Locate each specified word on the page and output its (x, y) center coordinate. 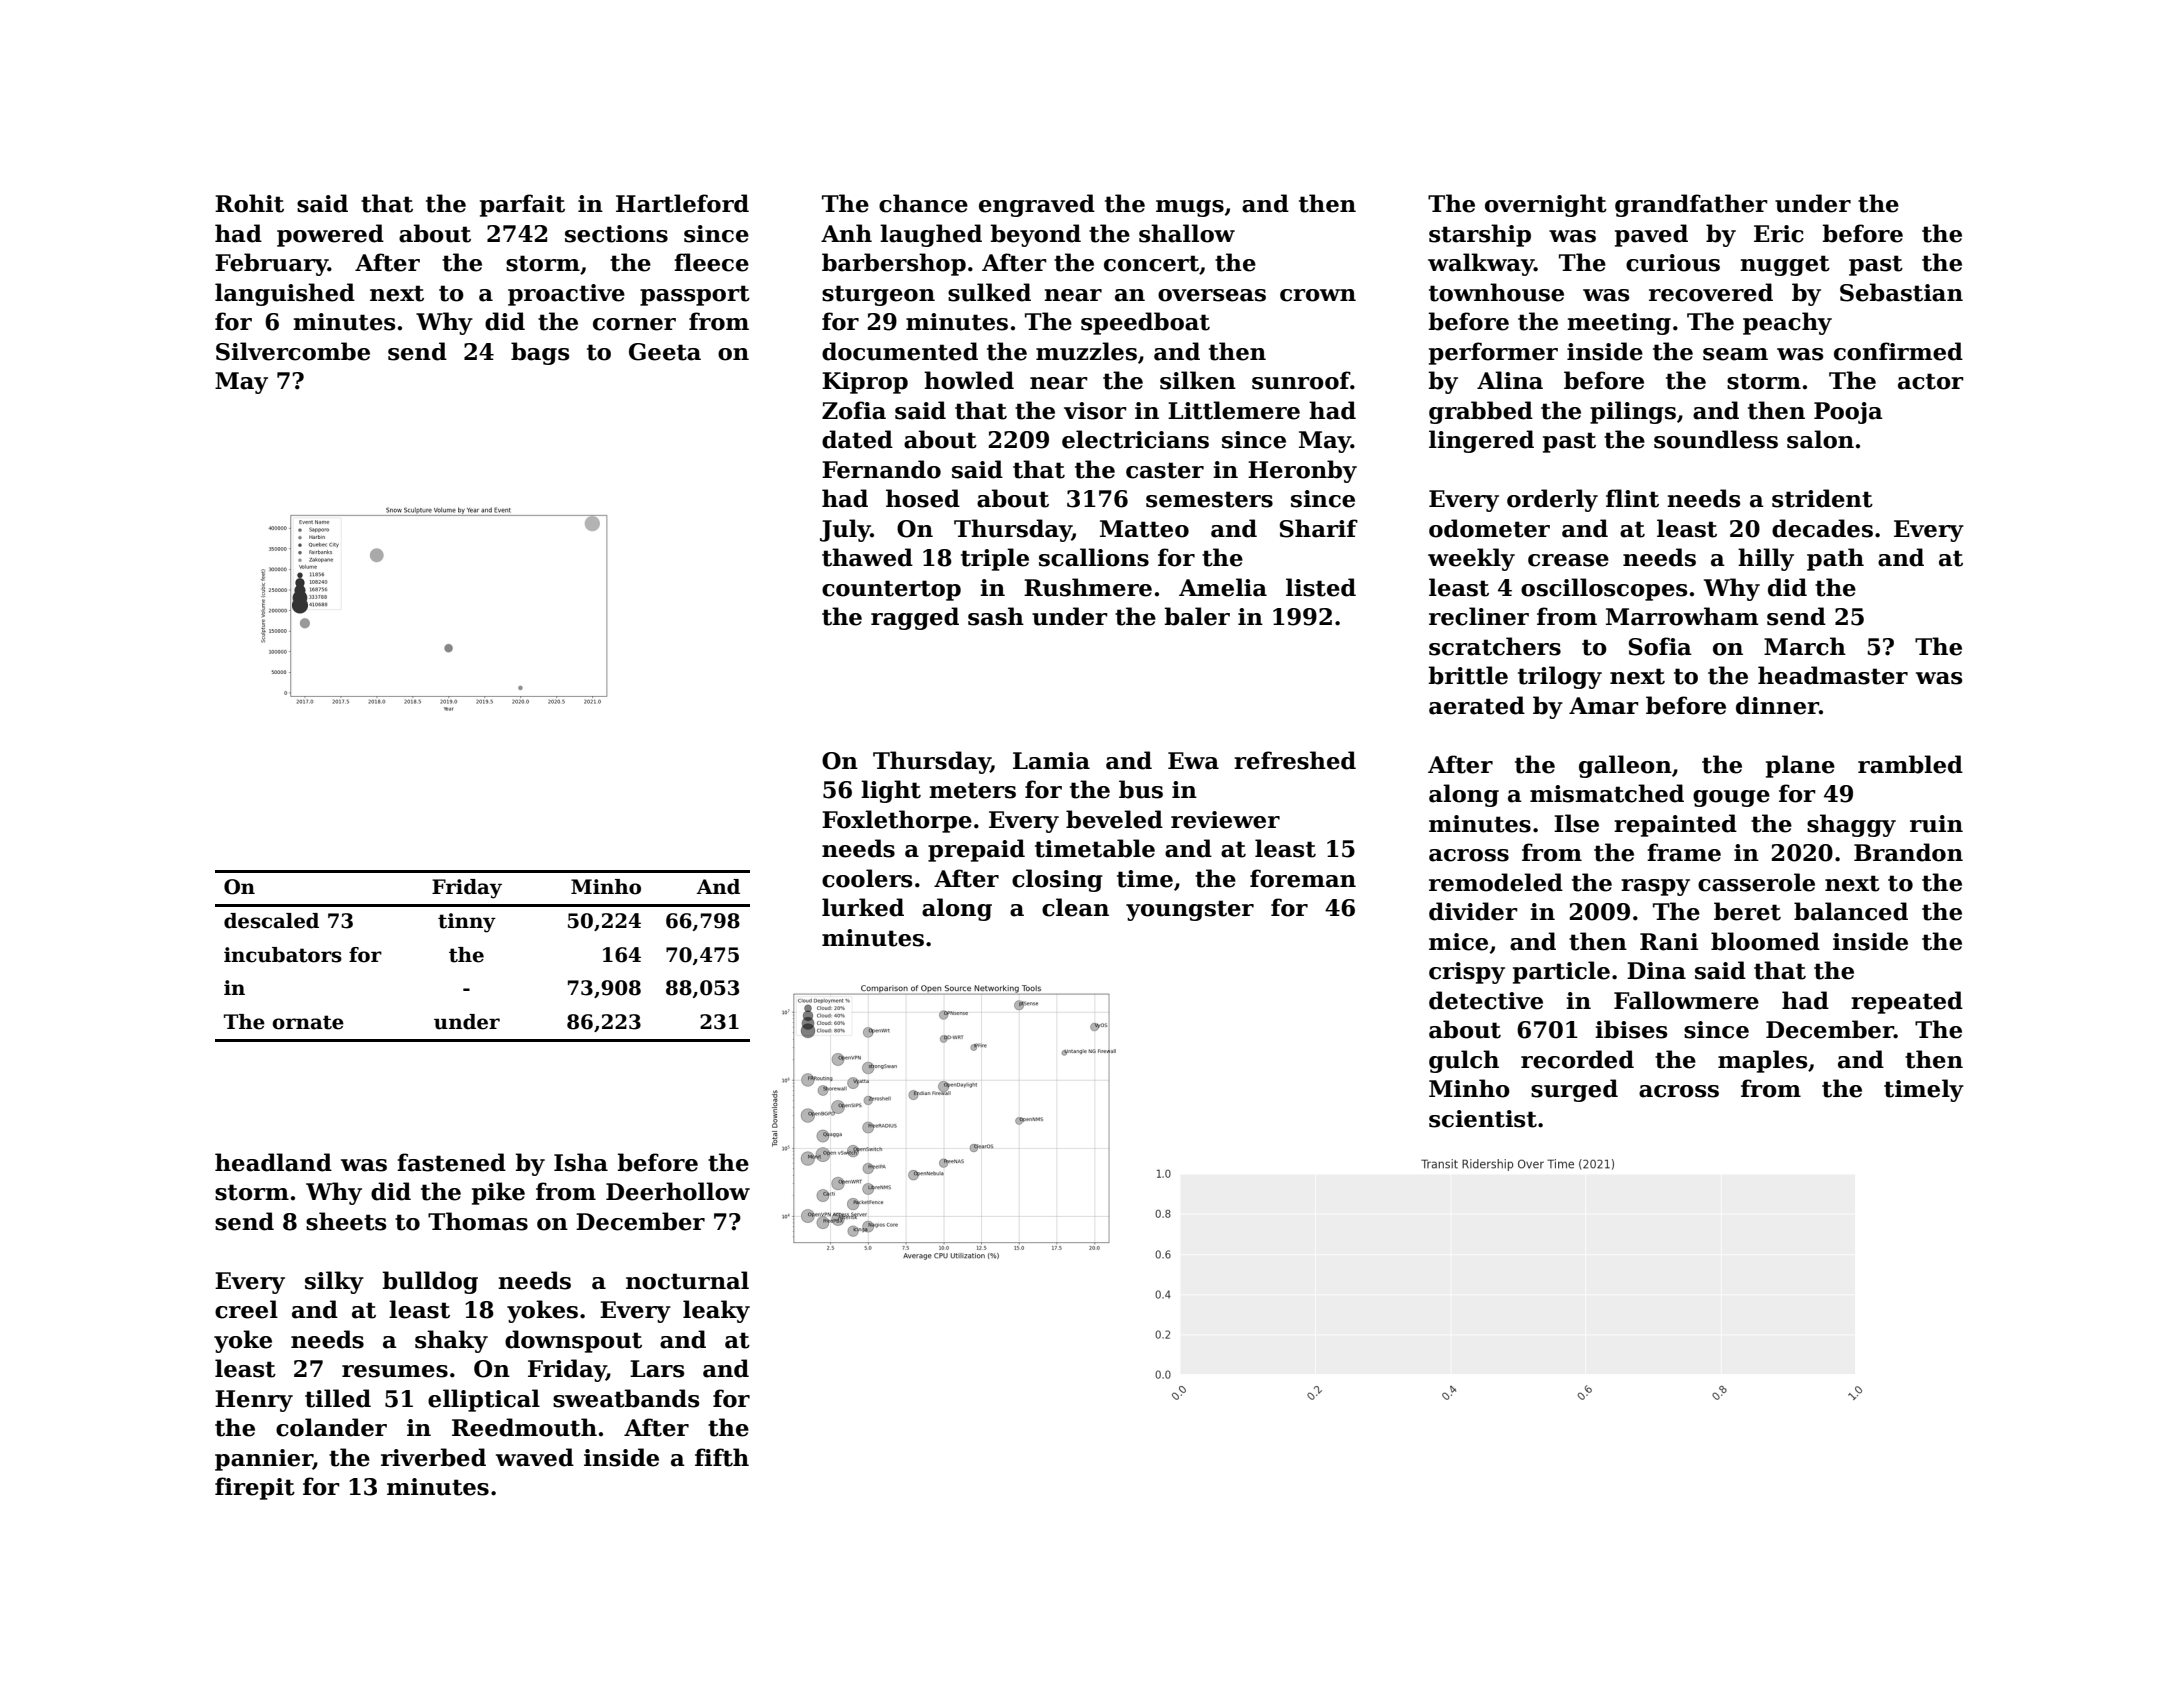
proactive (566, 295)
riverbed (433, 1457)
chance (923, 203)
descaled (271, 921)
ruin (1936, 824)
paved (1651, 235)
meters (972, 790)
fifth (722, 1457)
